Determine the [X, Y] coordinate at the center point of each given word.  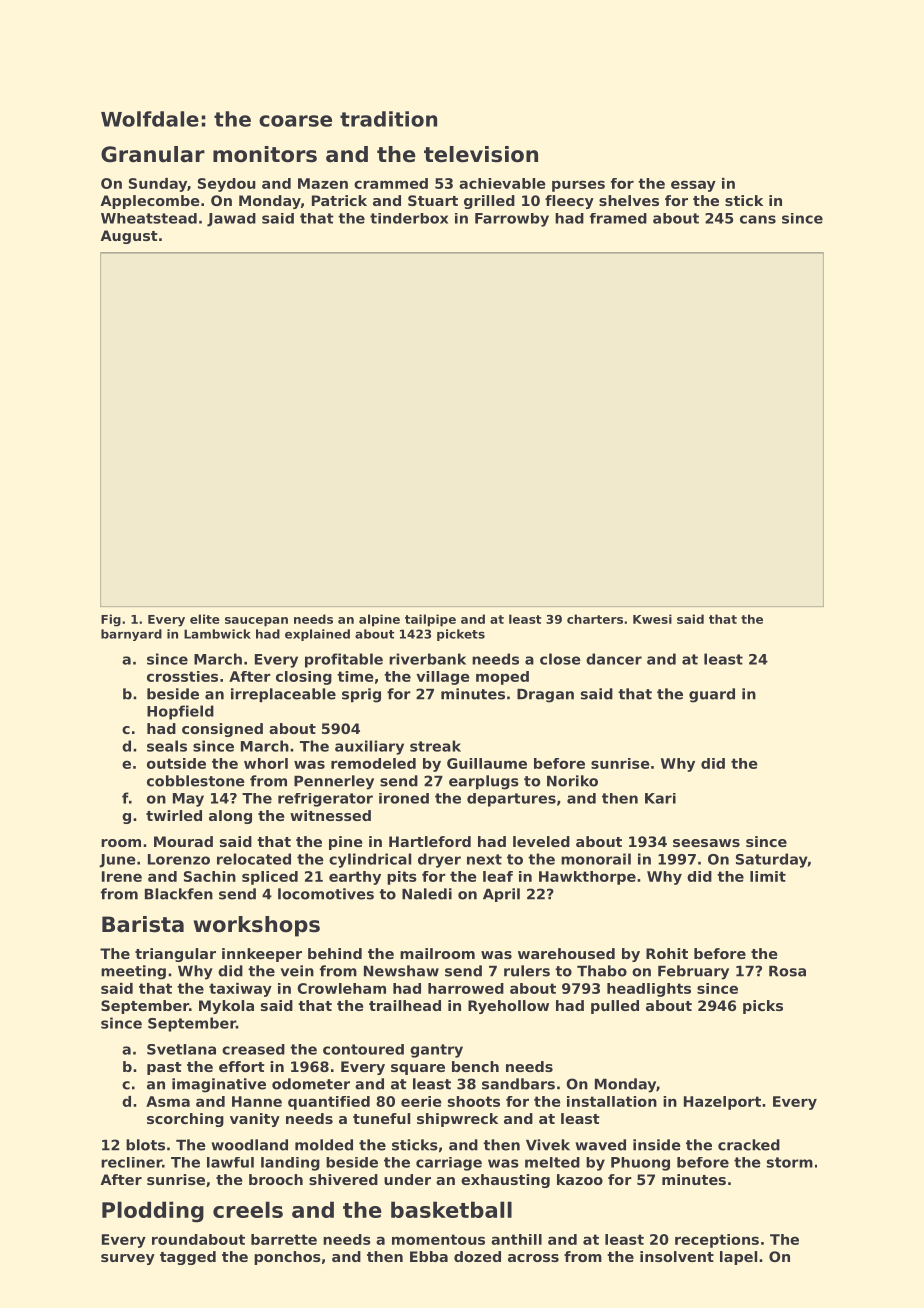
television [481, 154]
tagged [188, 1258]
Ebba [429, 1256]
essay [693, 186]
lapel [738, 1258]
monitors [265, 154]
